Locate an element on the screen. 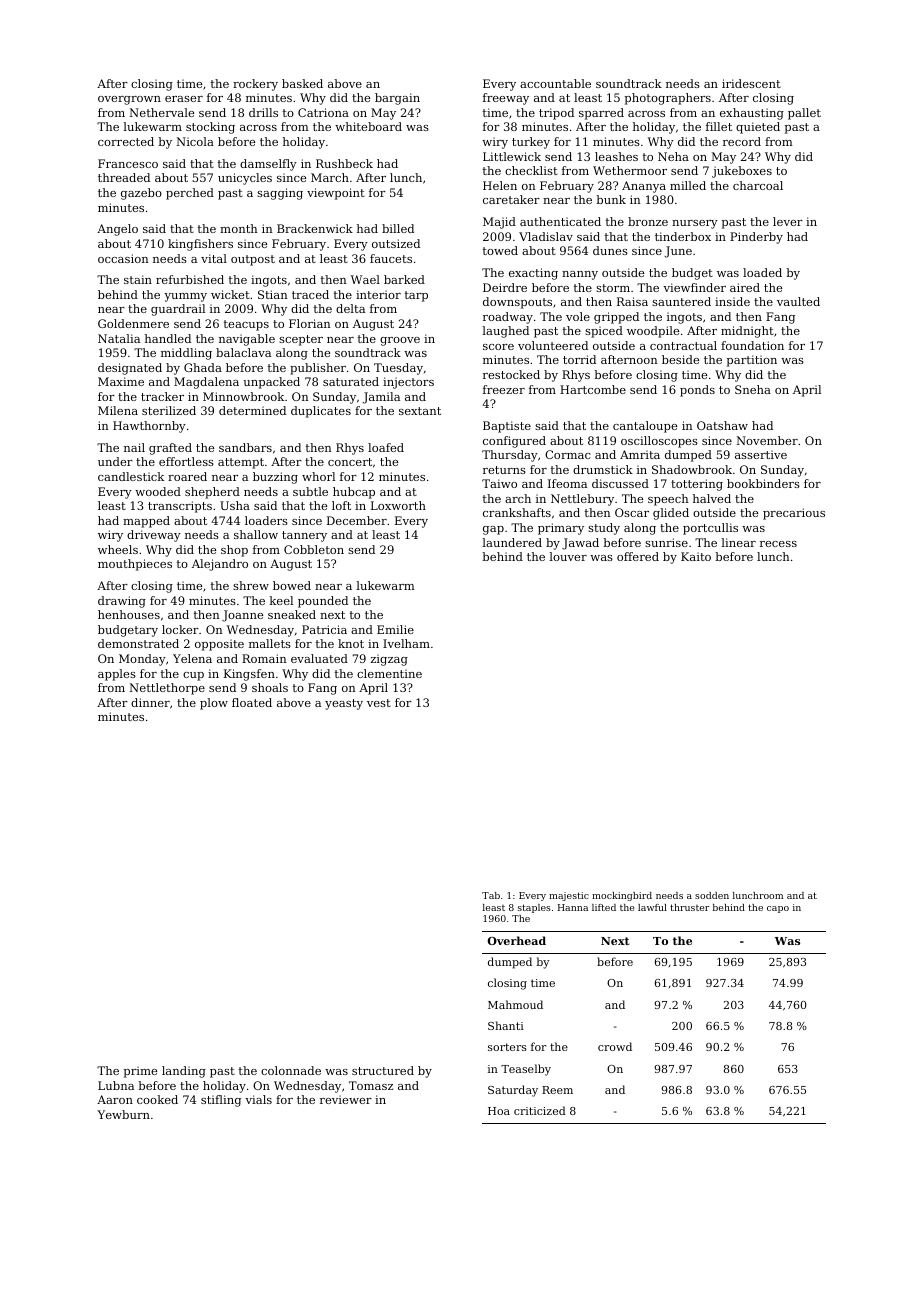 This screenshot has height=1308, width=924. basked is located at coordinates (302, 83).
